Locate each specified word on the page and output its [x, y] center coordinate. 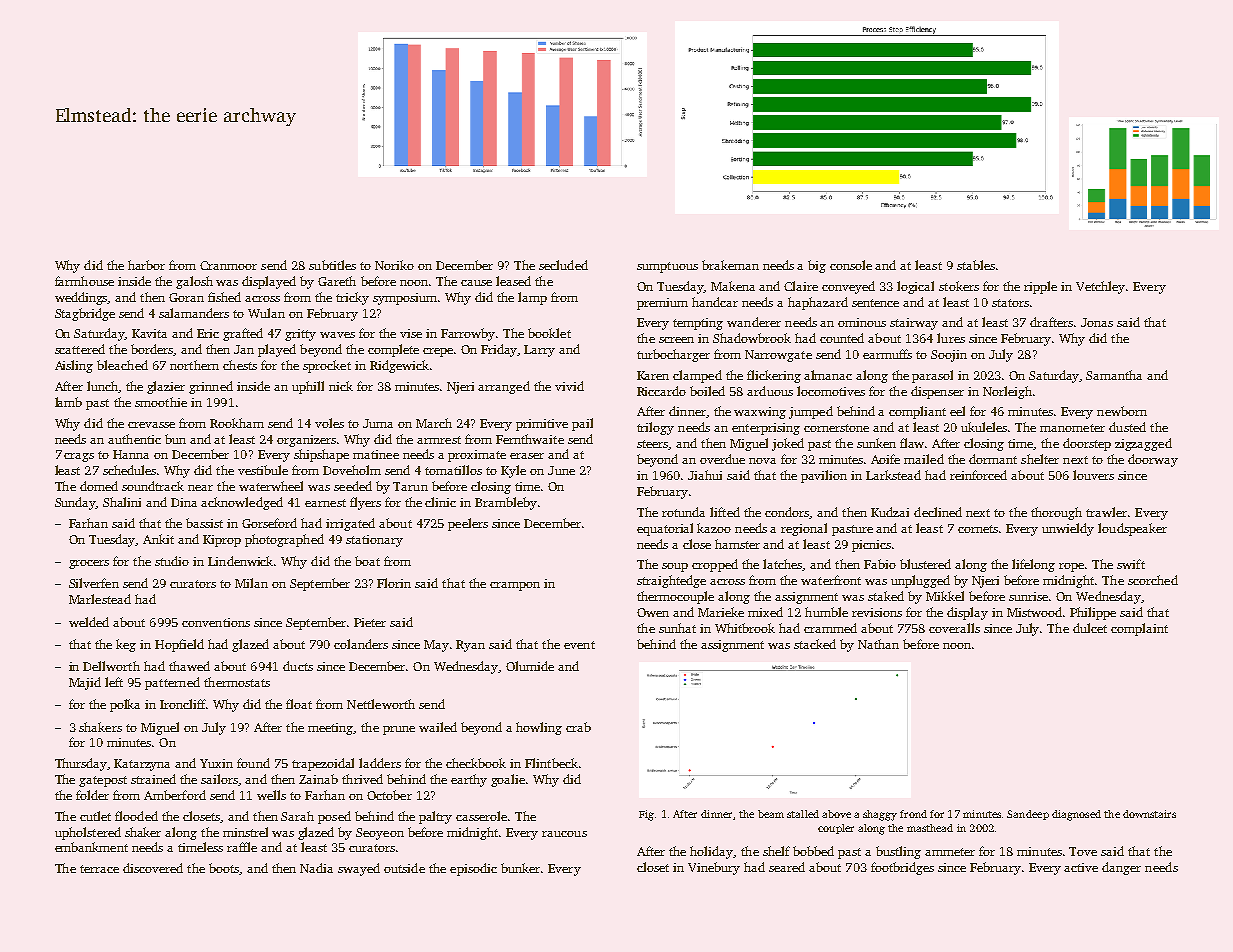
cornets [978, 529]
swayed [359, 869]
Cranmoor [228, 265]
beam [771, 814]
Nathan [878, 644]
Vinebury [714, 868]
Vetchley [1100, 287]
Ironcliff [183, 704]
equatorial [665, 529]
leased [513, 281]
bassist [204, 523]
